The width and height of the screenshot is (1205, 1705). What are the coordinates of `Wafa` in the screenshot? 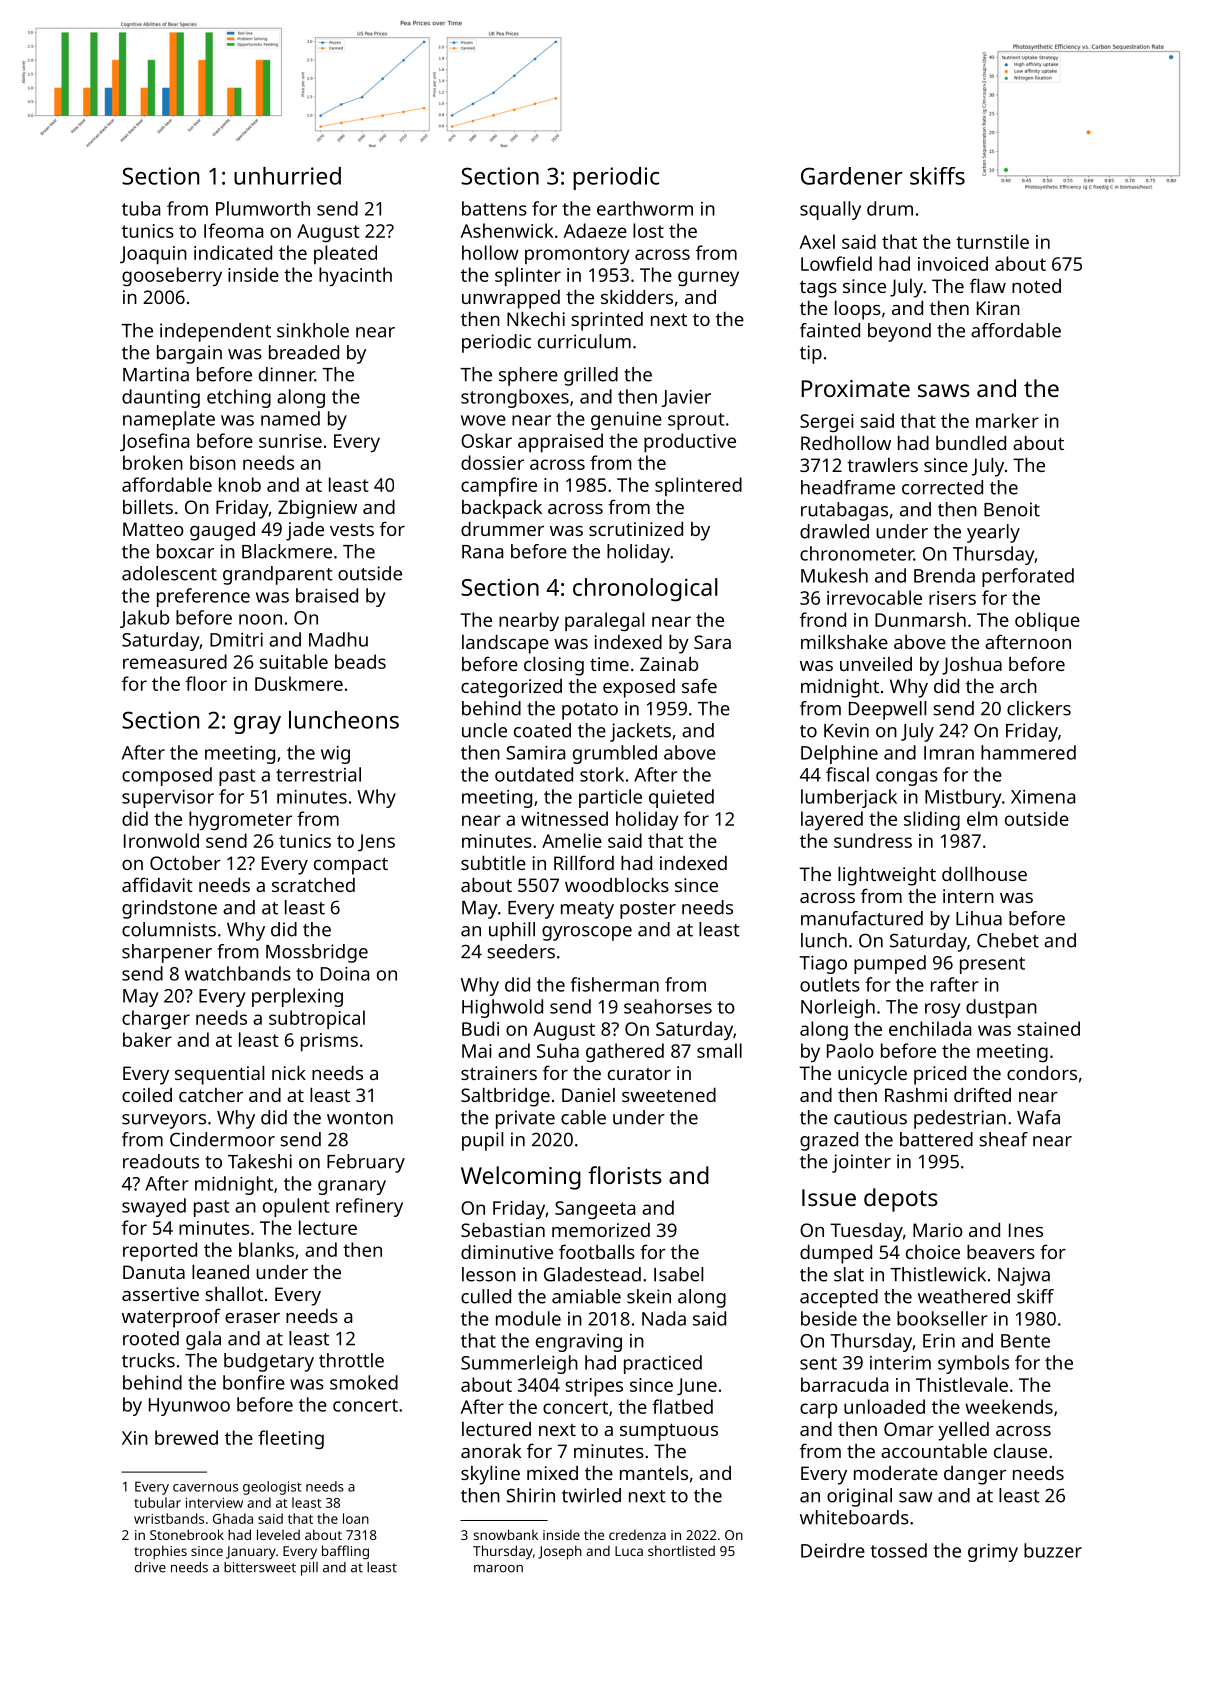 It's located at (1038, 1117).
